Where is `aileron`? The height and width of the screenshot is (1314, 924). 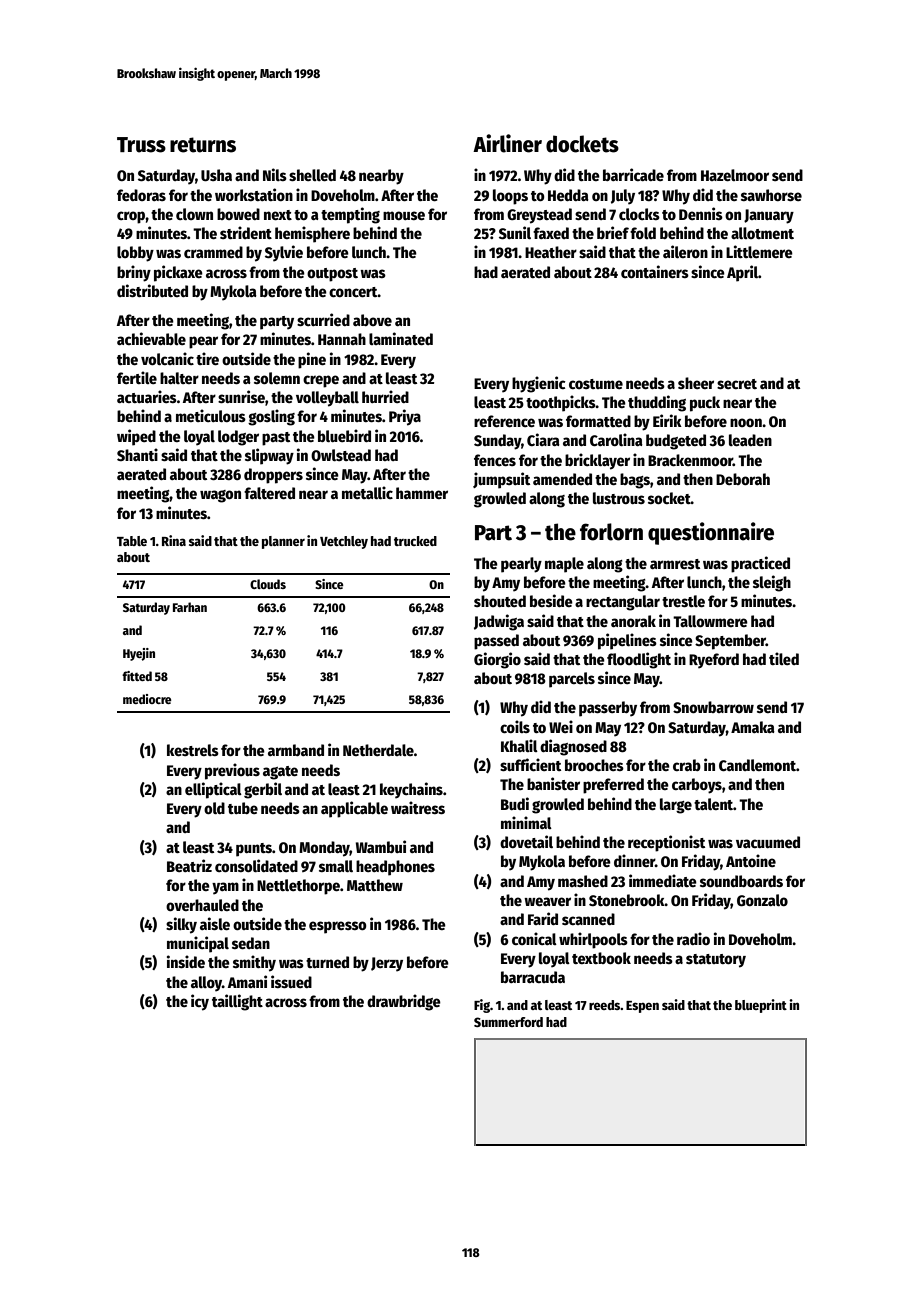 aileron is located at coordinates (685, 251).
